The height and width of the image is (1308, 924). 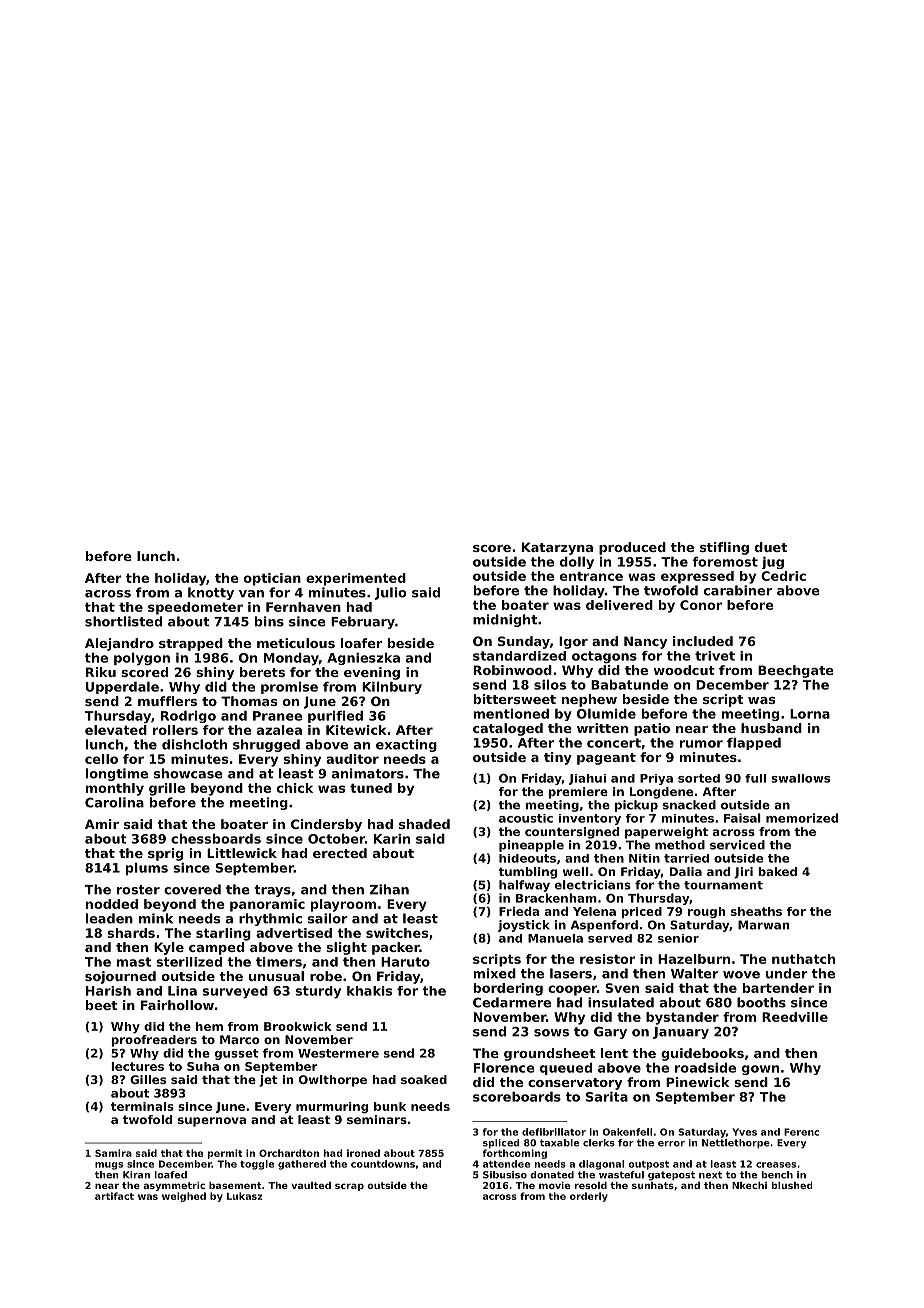 What do you see at coordinates (371, 788) in the image?
I see `tuned` at bounding box center [371, 788].
